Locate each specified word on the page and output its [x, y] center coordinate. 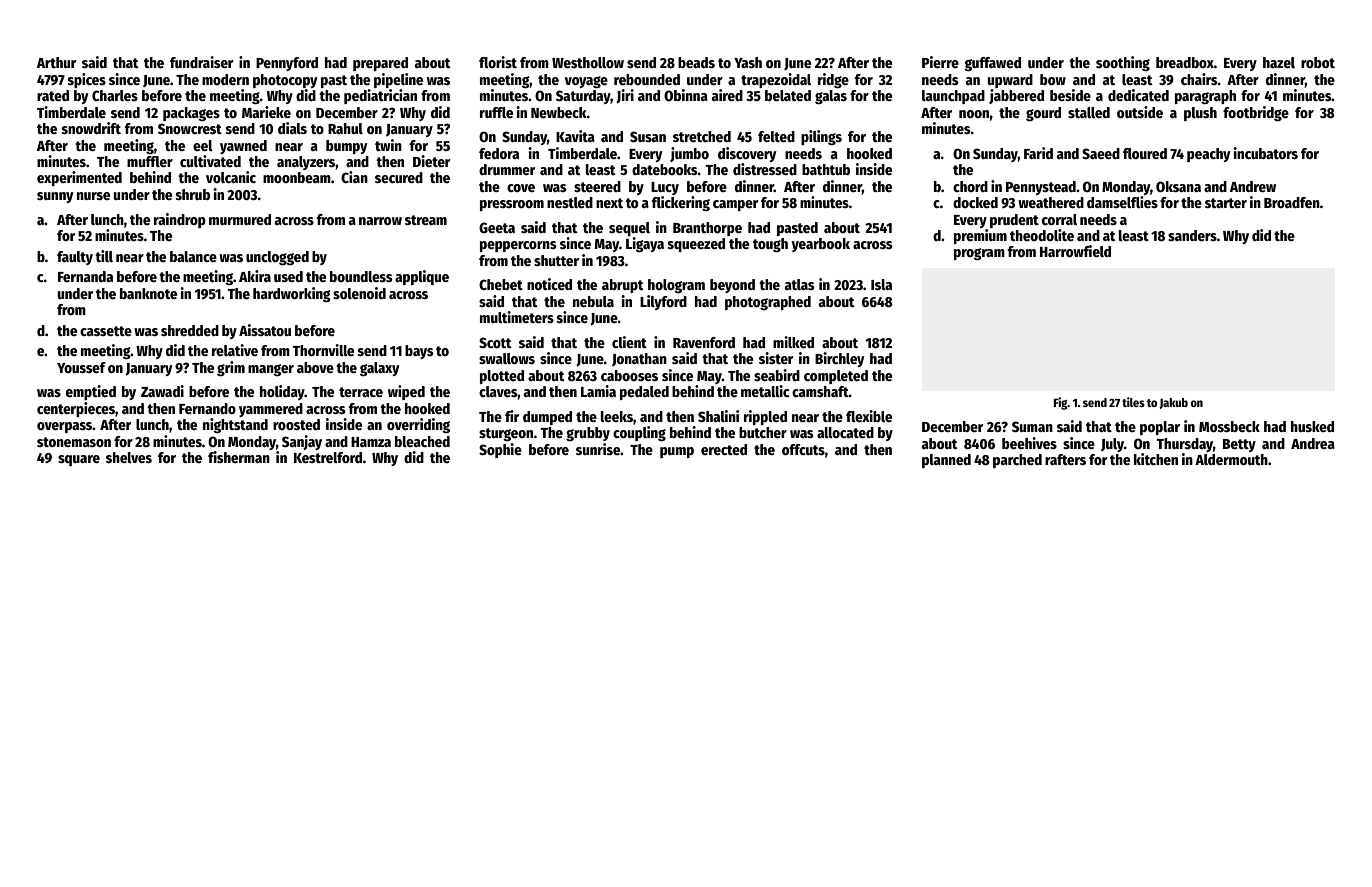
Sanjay [302, 442]
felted [776, 136]
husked [1312, 426]
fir [512, 416]
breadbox [1185, 62]
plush [1200, 114]
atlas [799, 284]
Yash [748, 62]
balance [193, 256]
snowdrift [91, 128]
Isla [881, 284]
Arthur [56, 62]
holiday [282, 392]
